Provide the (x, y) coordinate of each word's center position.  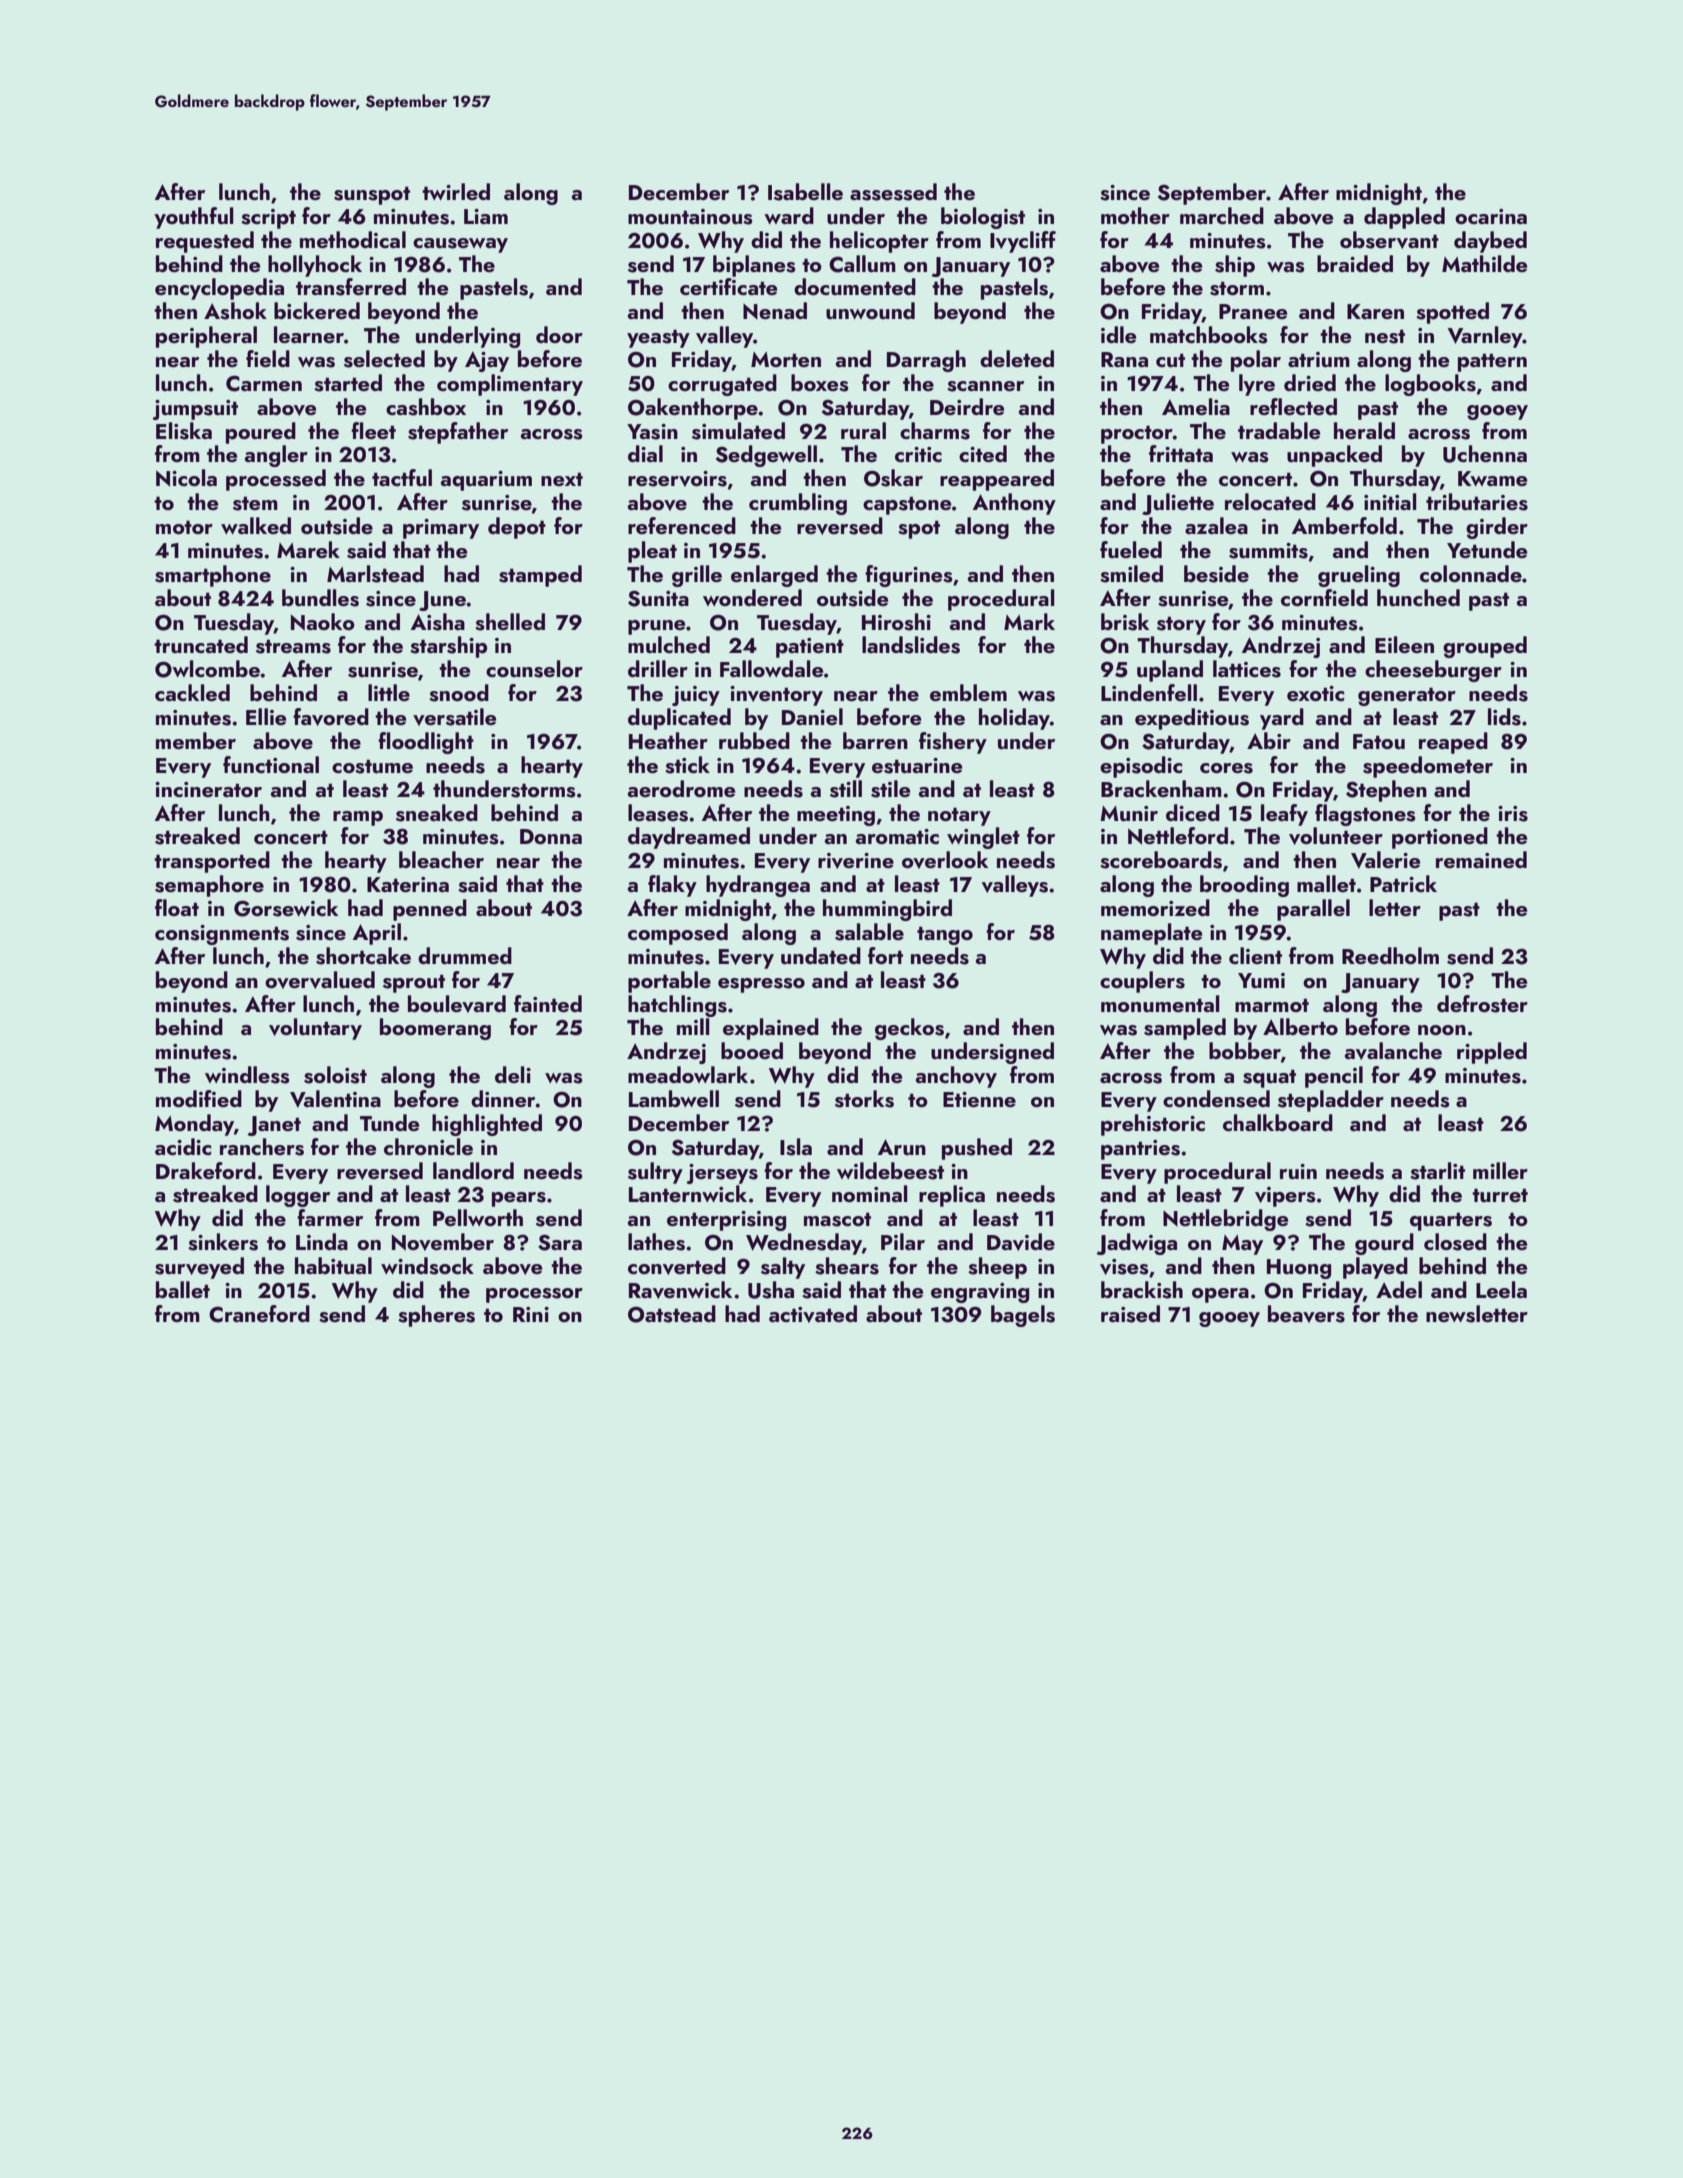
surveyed (199, 1268)
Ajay (487, 361)
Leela (1501, 1289)
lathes (656, 1242)
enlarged (774, 576)
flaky (672, 886)
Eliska (184, 431)
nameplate (1151, 934)
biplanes (754, 266)
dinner (503, 1098)
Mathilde (1484, 263)
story (1181, 626)
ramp (358, 818)
